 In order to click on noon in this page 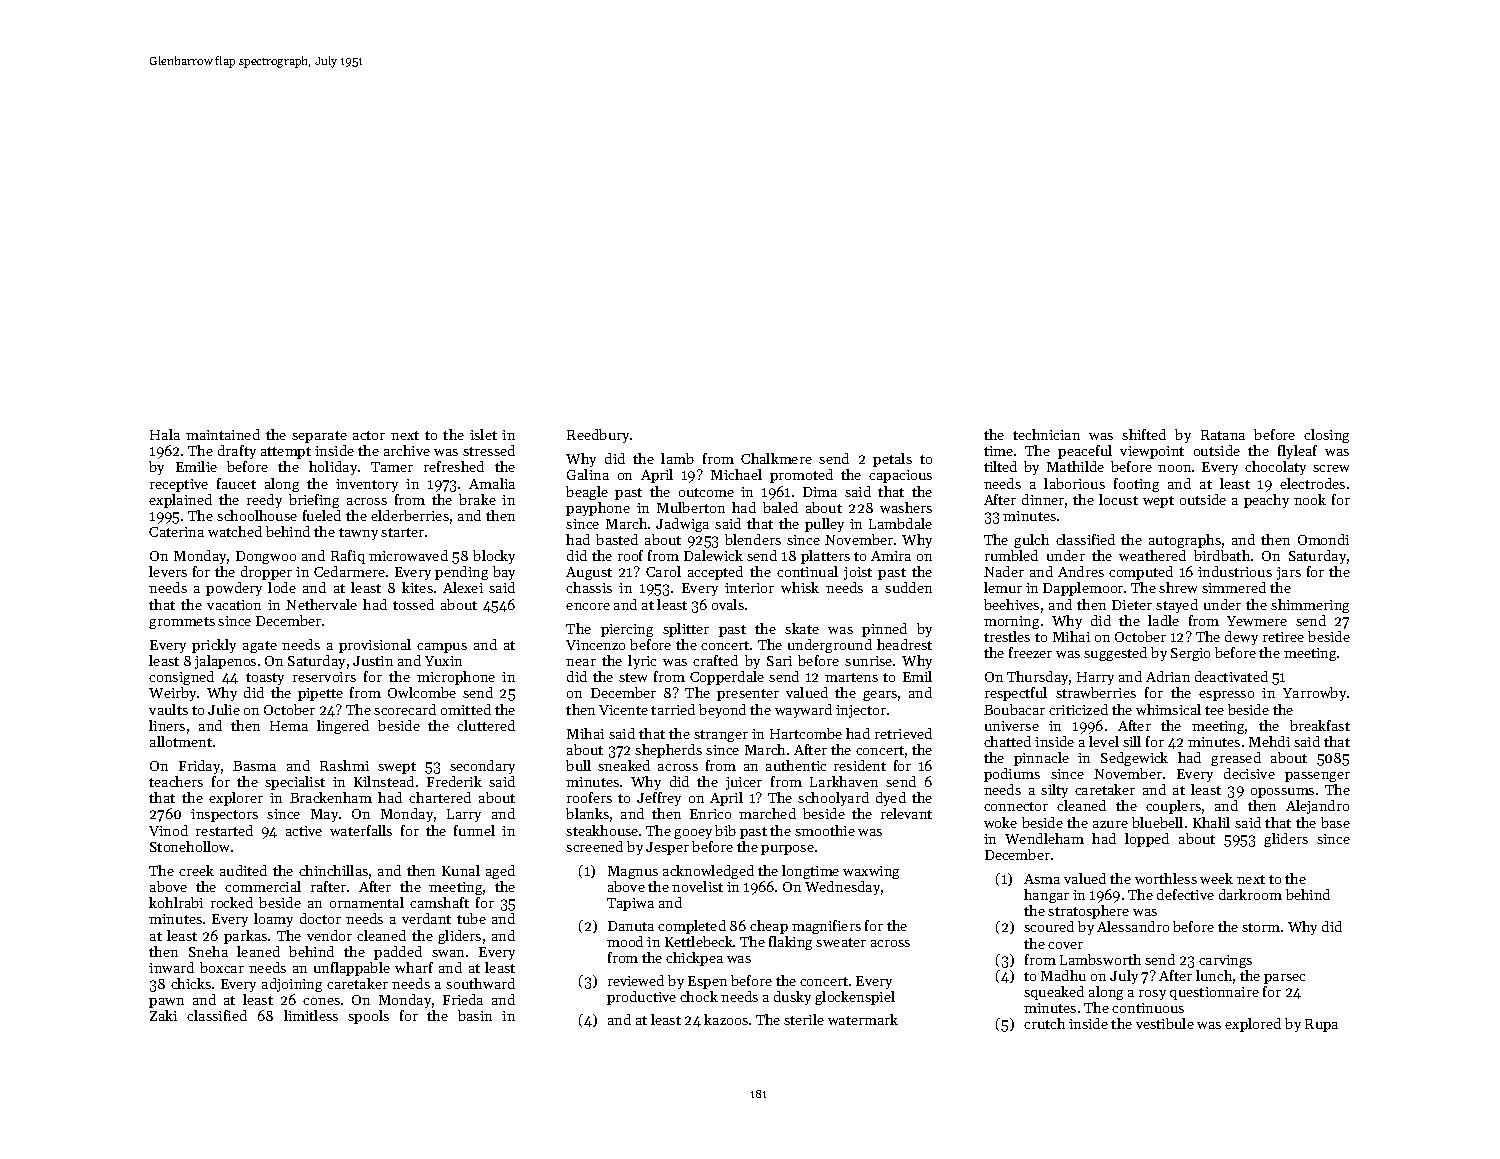, I will do `click(1174, 468)`.
